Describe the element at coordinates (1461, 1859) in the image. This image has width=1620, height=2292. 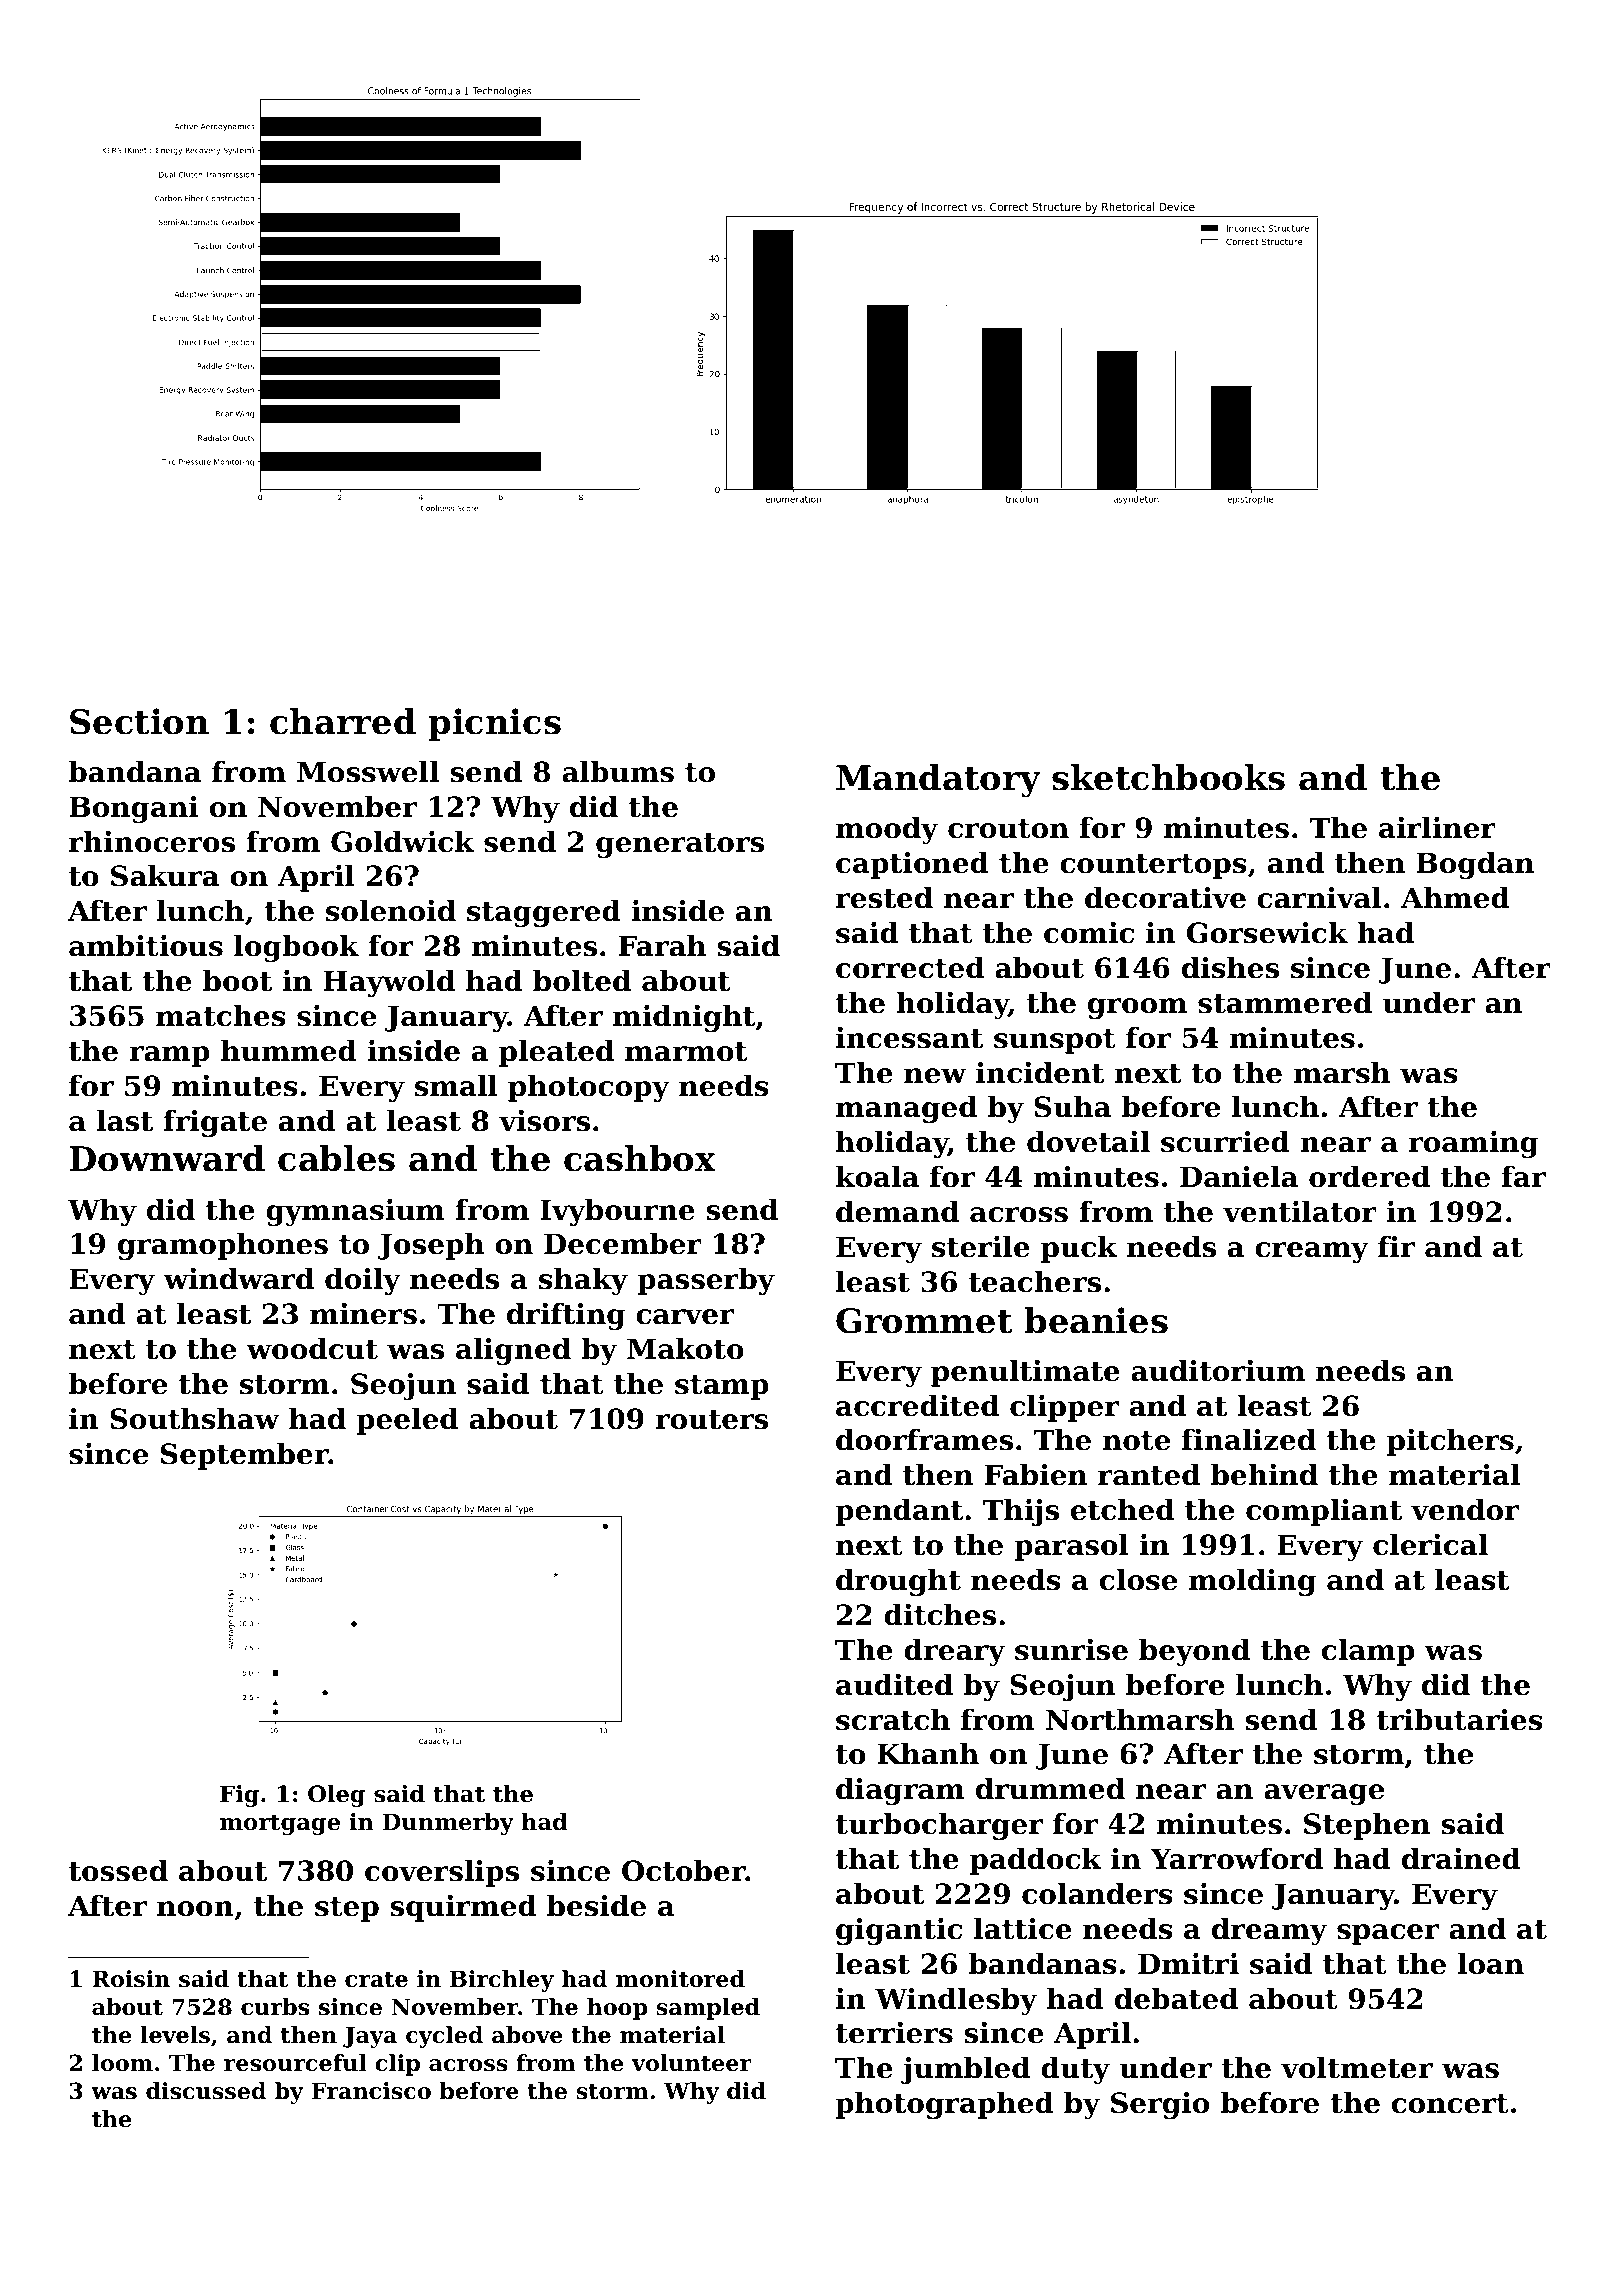
I see `drained` at that location.
